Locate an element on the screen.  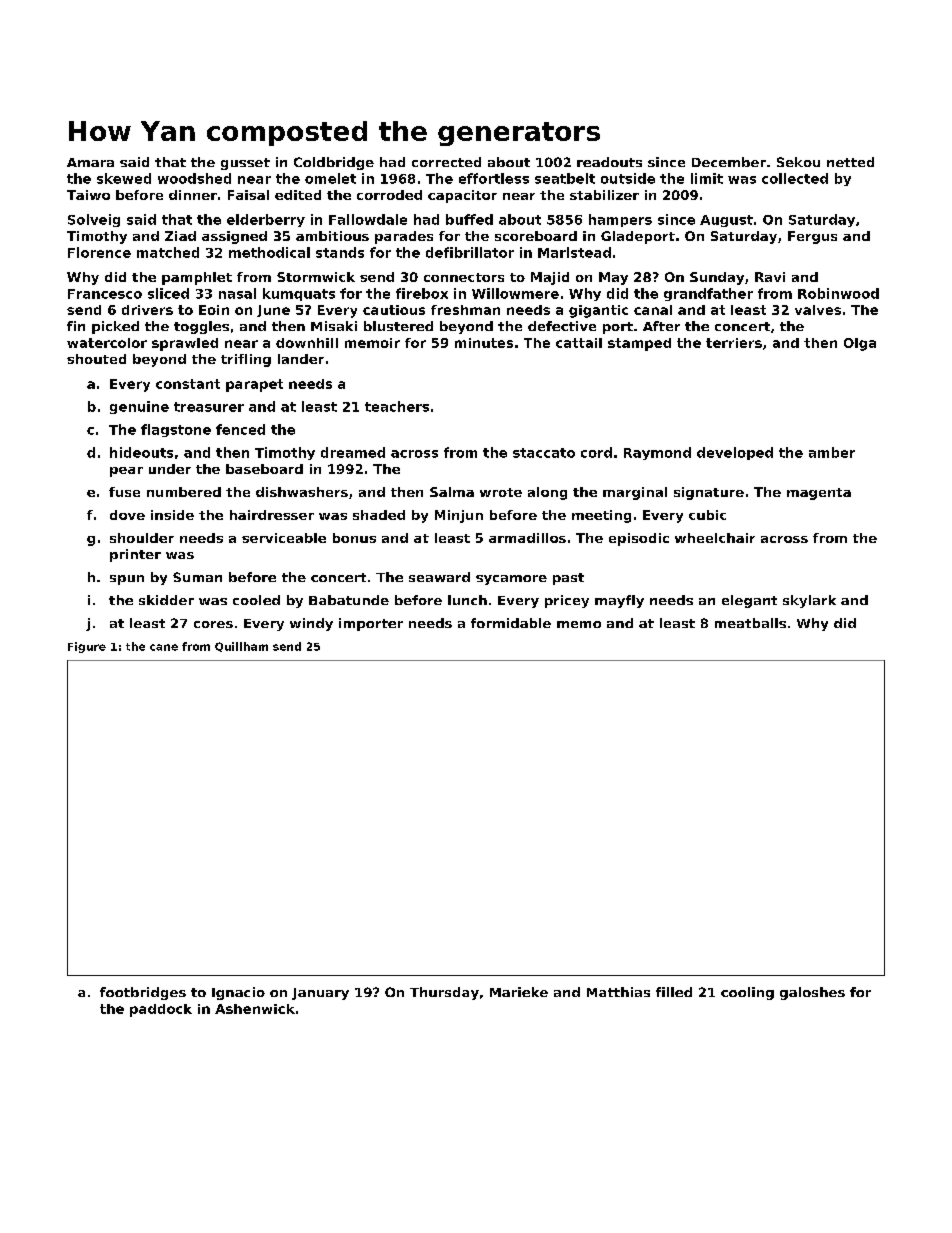
Fallowdale is located at coordinates (368, 219).
